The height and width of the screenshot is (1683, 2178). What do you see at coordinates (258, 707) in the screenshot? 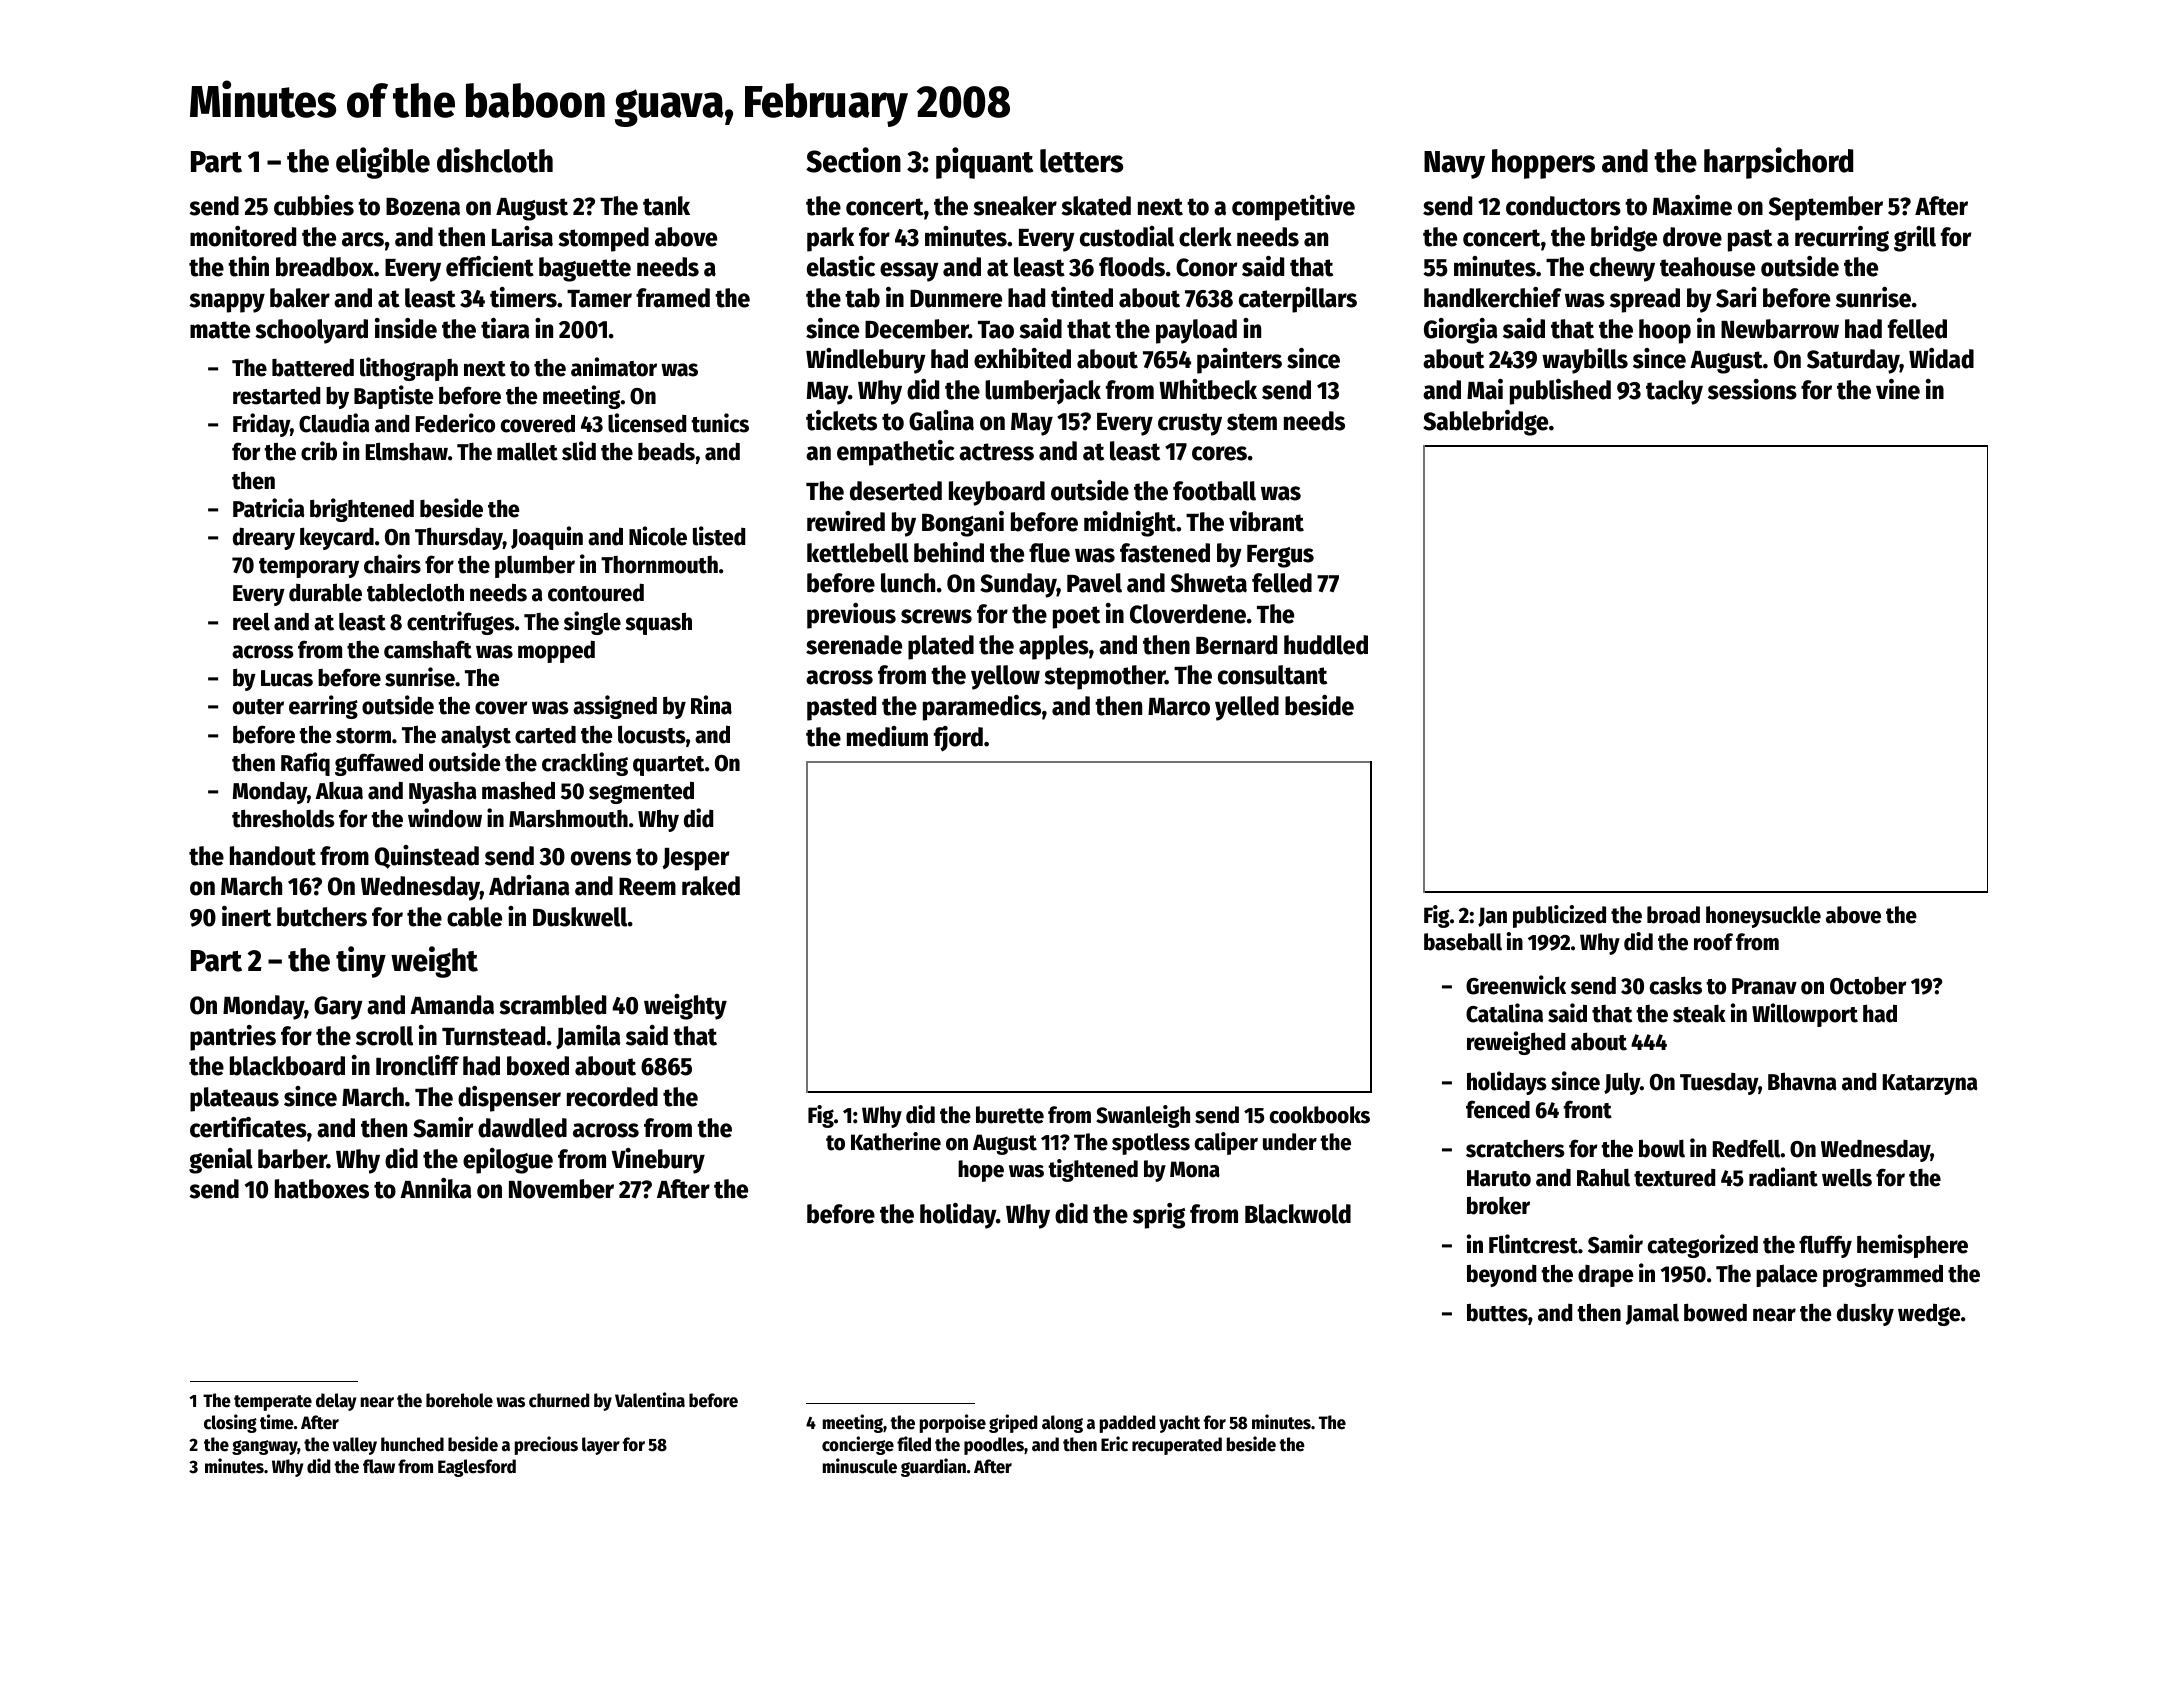
I see `outer` at bounding box center [258, 707].
